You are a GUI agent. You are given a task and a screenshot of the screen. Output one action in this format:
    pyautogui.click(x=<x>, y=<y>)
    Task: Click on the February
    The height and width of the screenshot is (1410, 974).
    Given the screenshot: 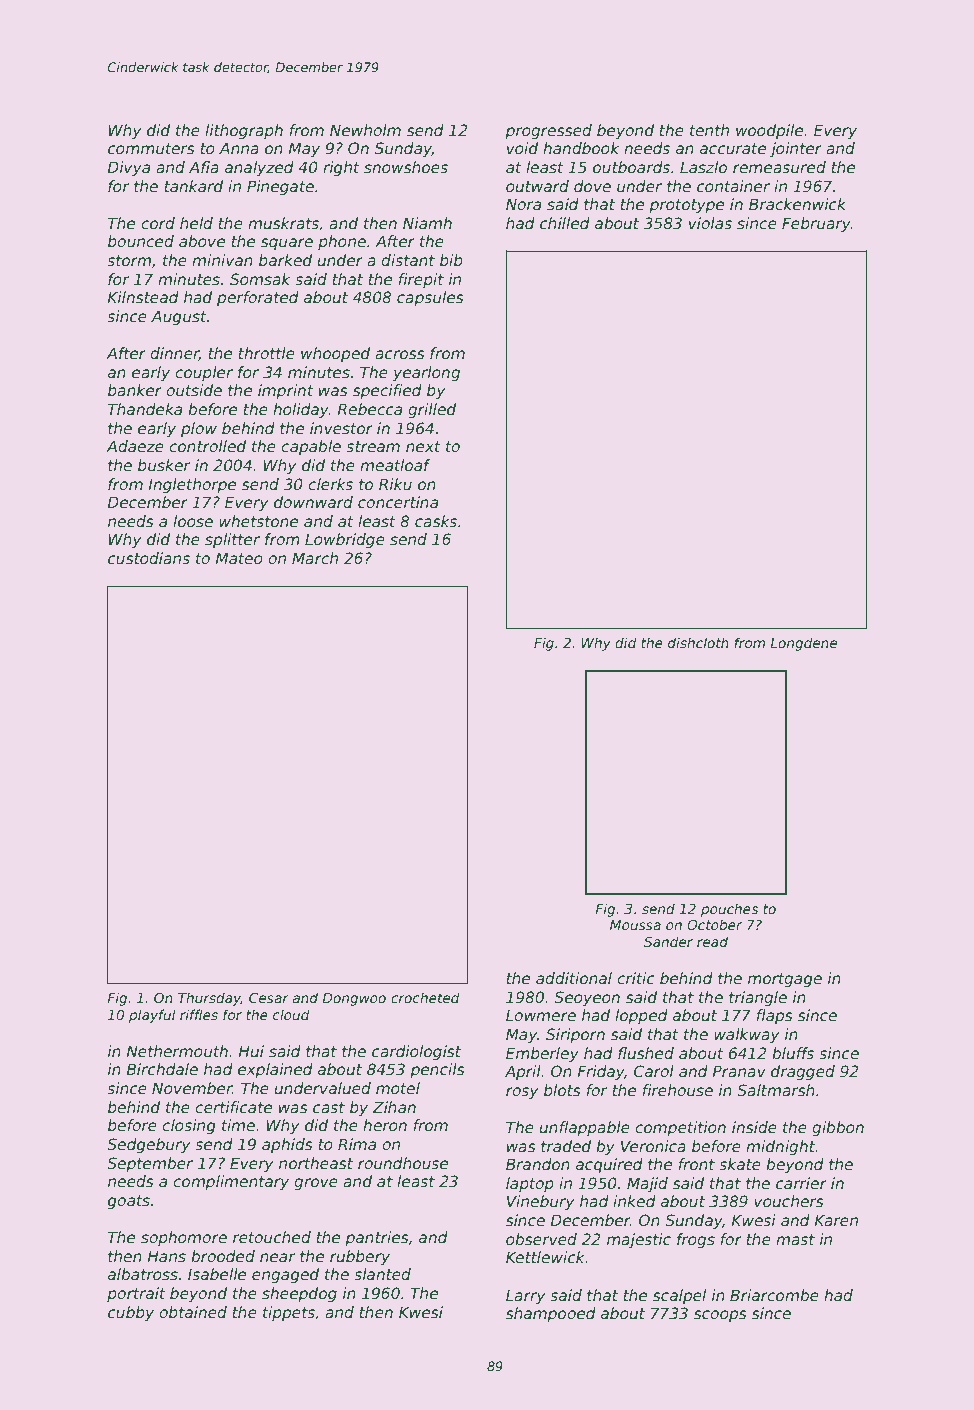 What is the action you would take?
    pyautogui.click(x=816, y=224)
